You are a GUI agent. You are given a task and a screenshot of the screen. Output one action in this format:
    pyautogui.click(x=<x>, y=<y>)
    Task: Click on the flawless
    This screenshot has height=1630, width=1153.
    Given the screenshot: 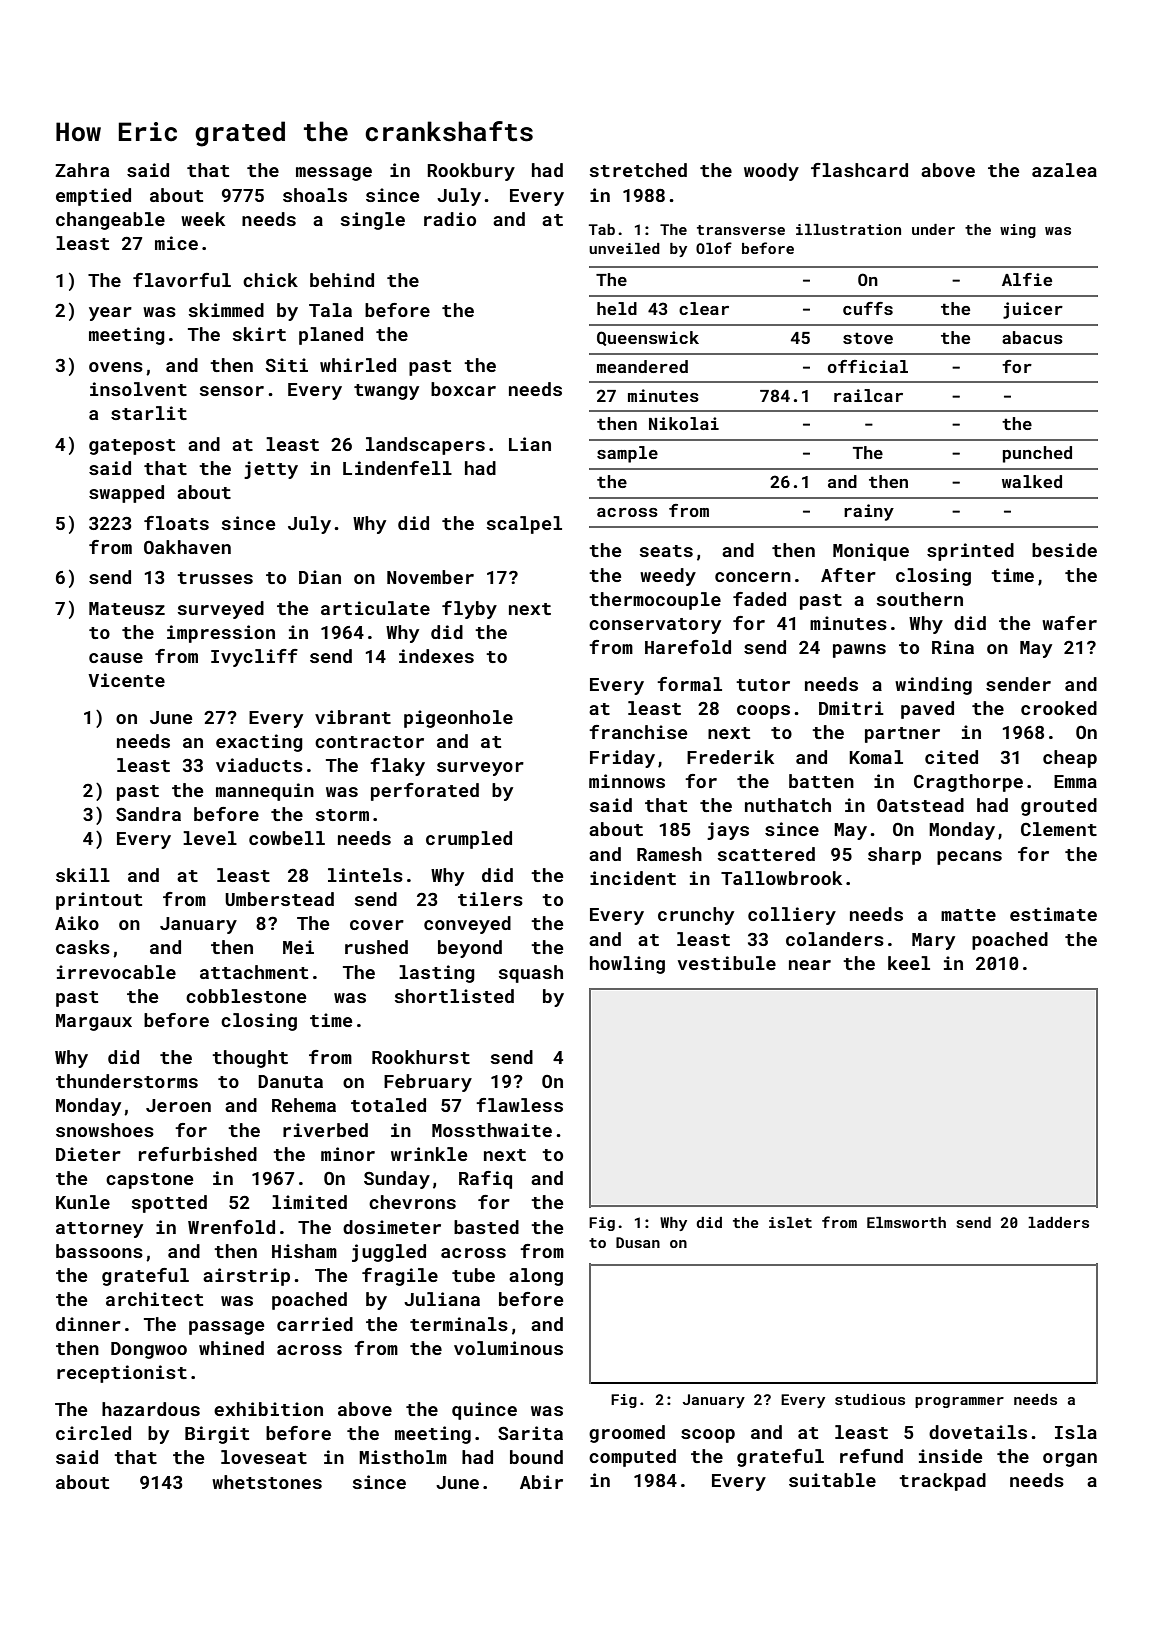 What is the action you would take?
    pyautogui.click(x=519, y=1105)
